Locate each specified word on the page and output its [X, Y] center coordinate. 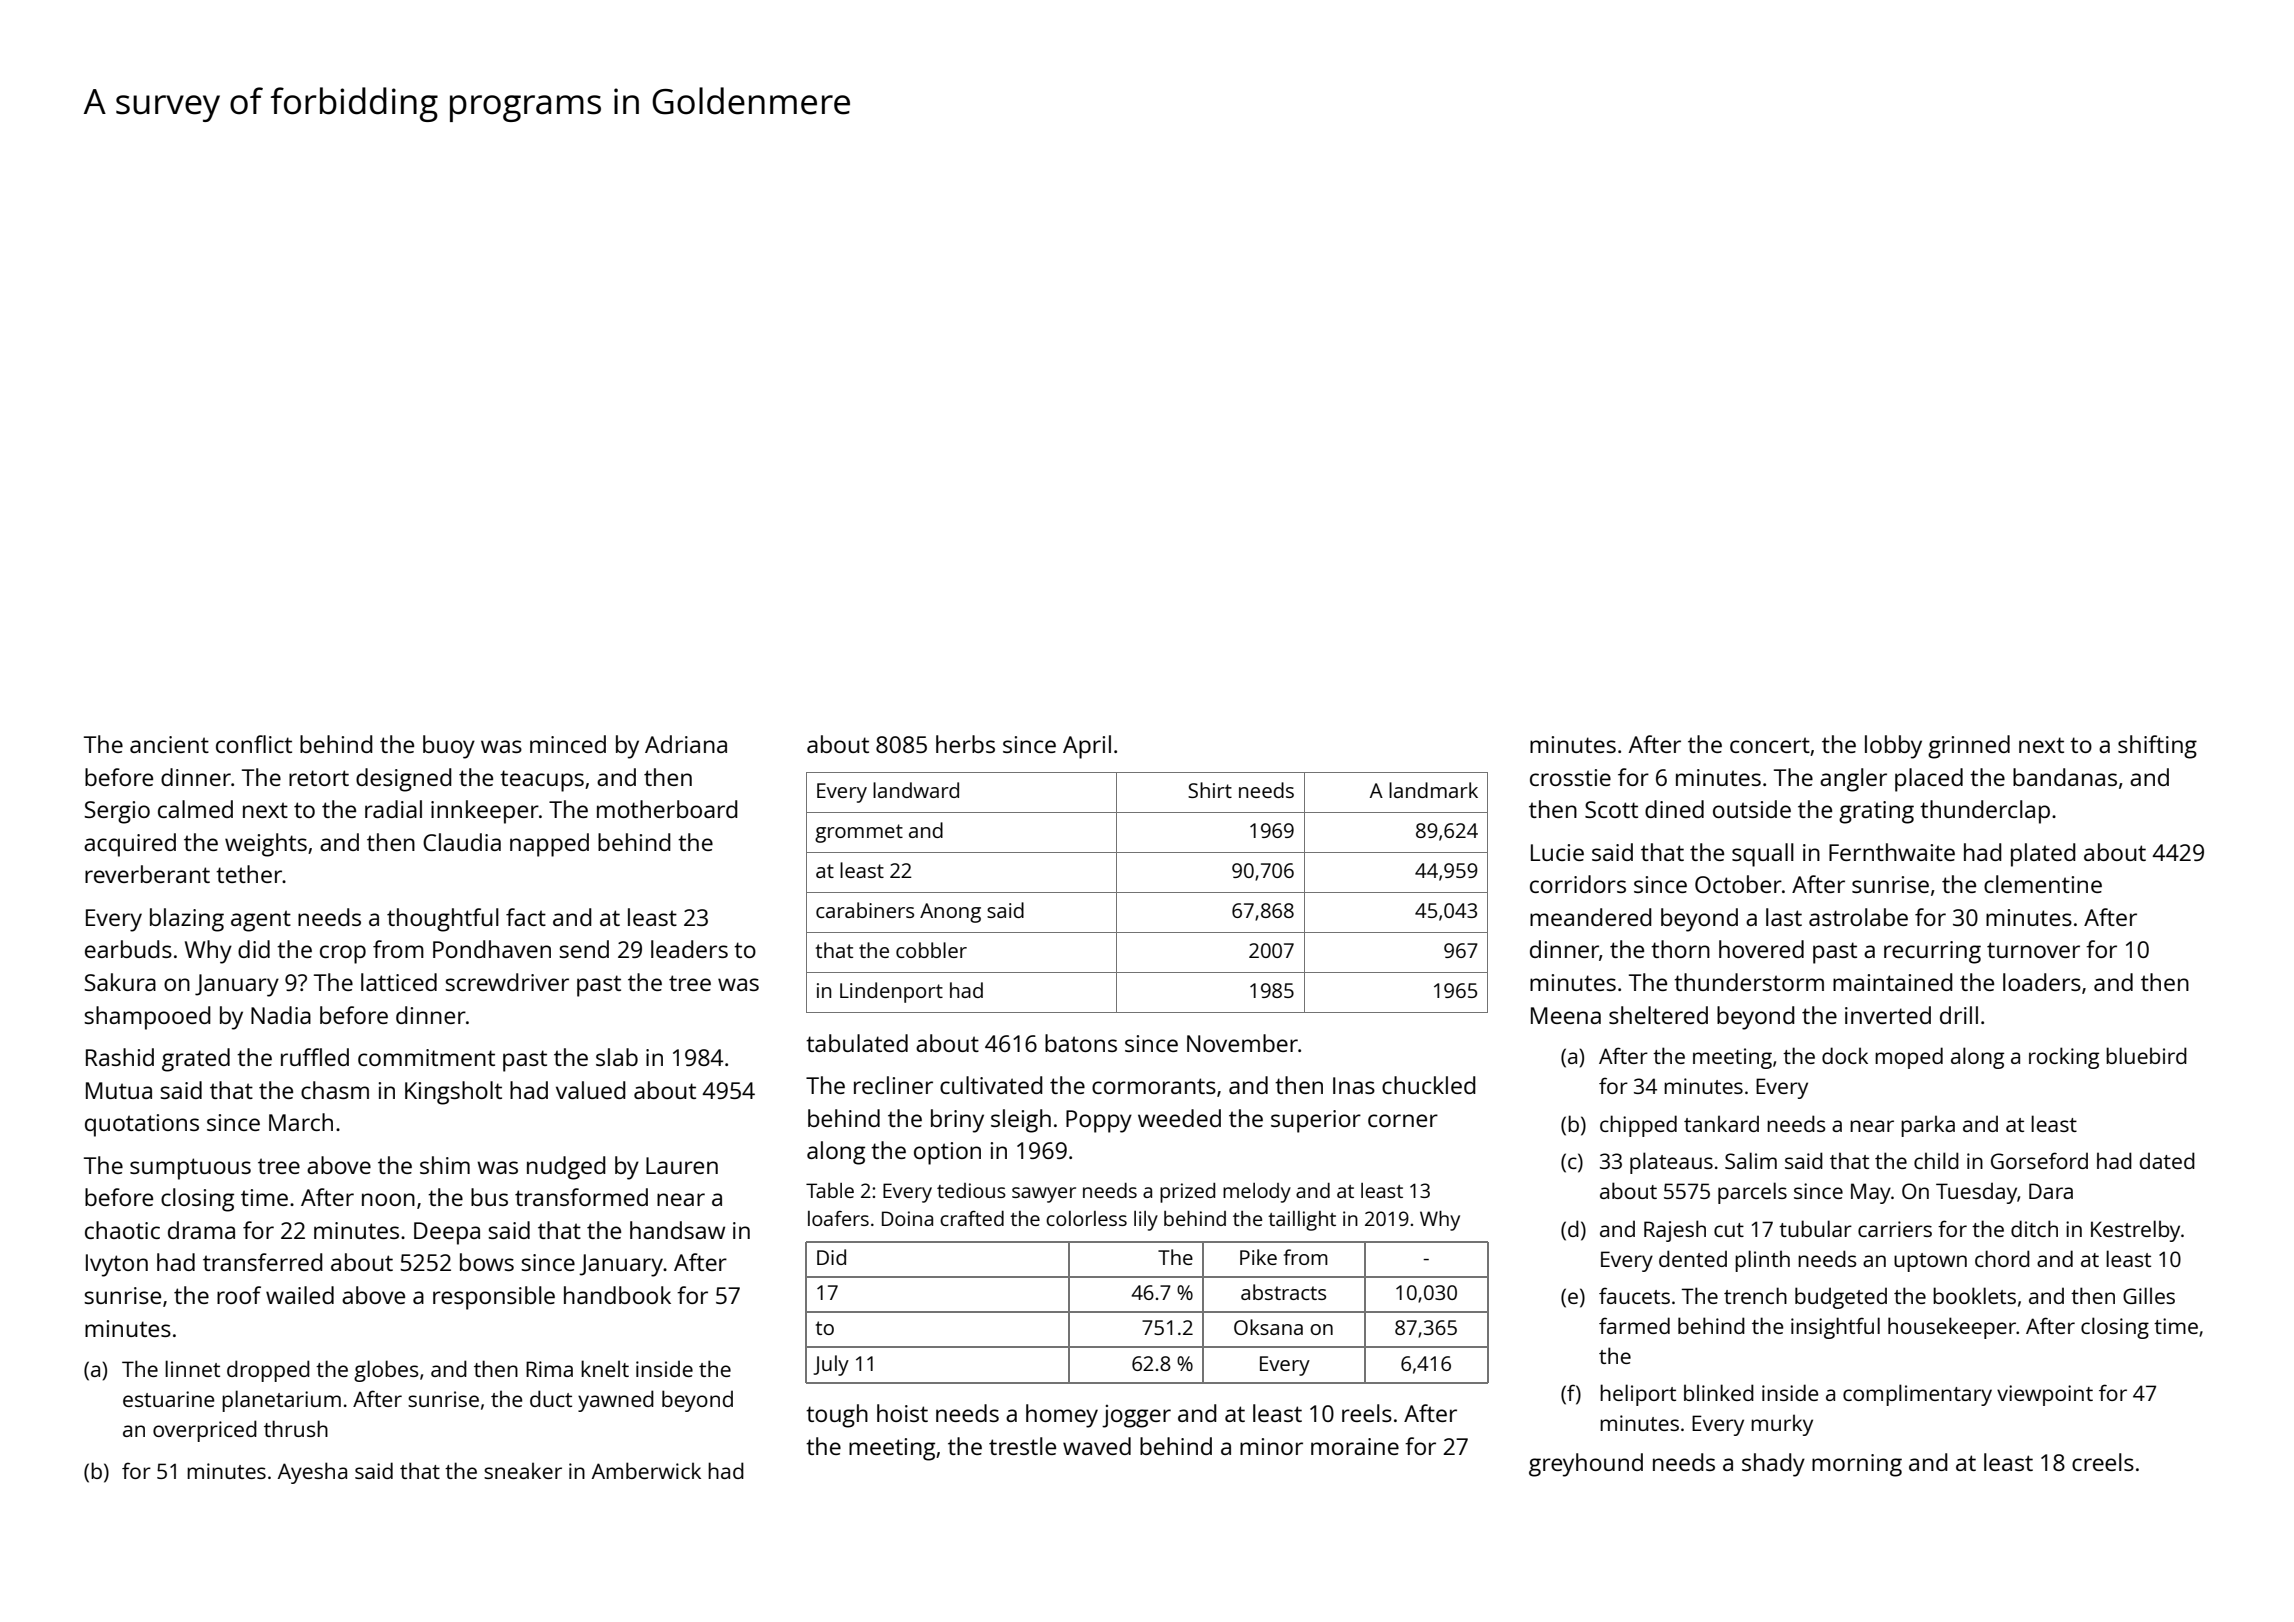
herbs [965, 744]
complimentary [1917, 1395]
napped [549, 845]
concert [1770, 745]
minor [1271, 1446]
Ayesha [312, 1473]
